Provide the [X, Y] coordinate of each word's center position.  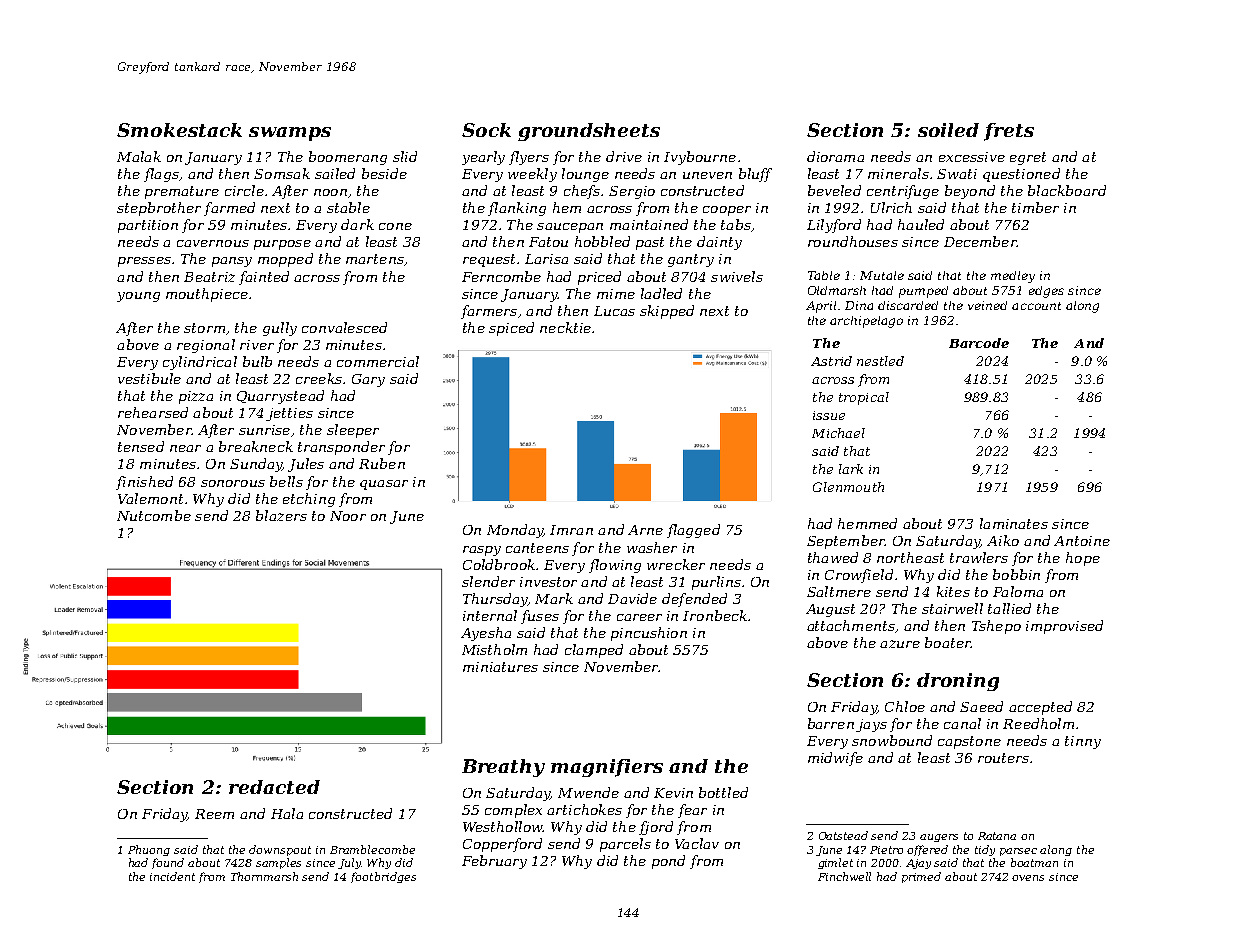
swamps [290, 134]
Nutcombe [154, 515]
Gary [368, 380]
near [185, 448]
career [639, 617]
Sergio [632, 192]
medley [1013, 277]
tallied [1009, 608]
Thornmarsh [264, 876]
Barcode [979, 343]
